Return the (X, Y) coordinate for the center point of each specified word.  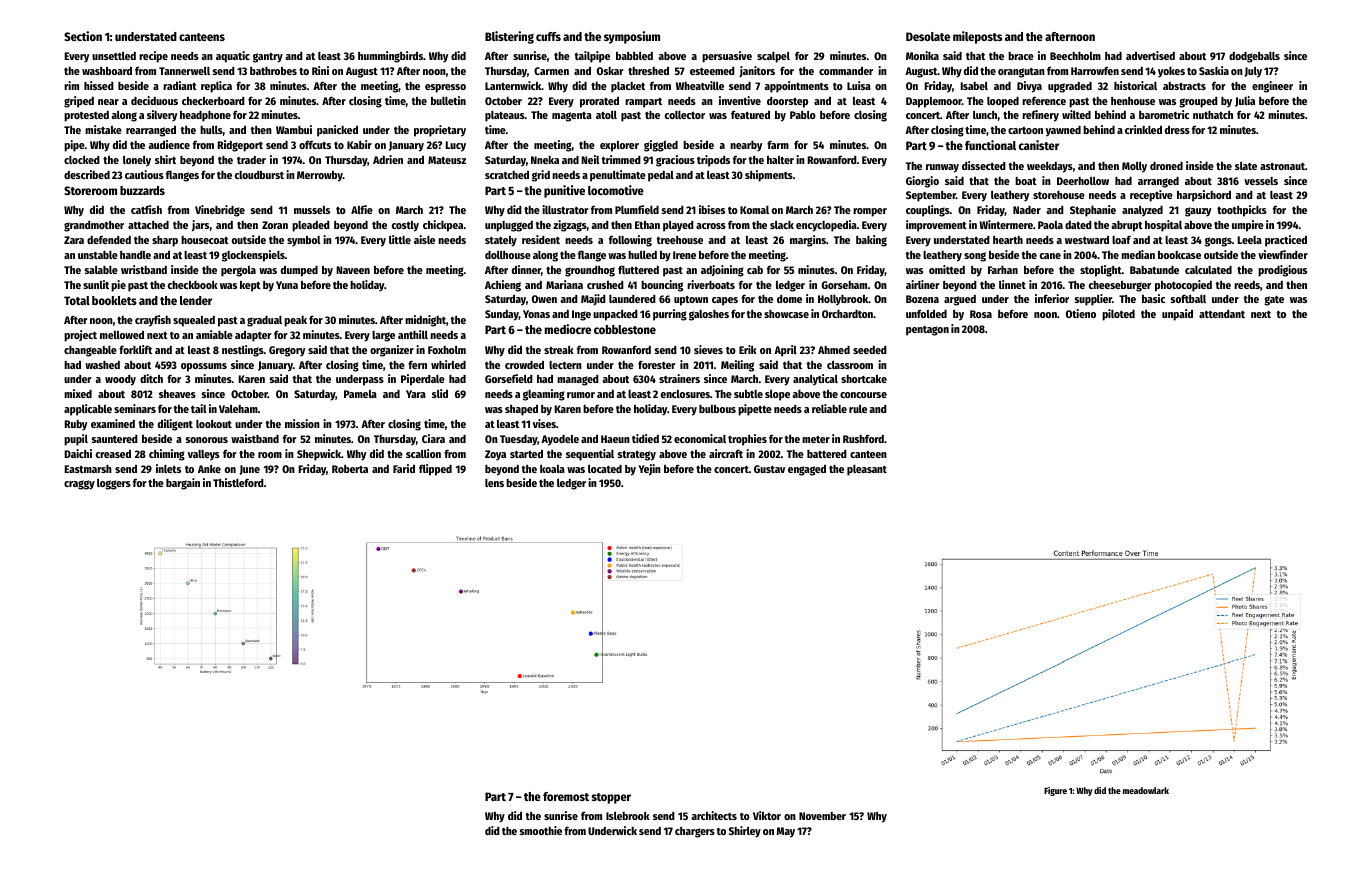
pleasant (867, 470)
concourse (863, 395)
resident (541, 239)
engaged (807, 470)
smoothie (541, 830)
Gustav (769, 469)
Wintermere (1006, 224)
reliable (829, 408)
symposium (632, 37)
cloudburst (259, 175)
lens (494, 483)
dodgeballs (1254, 57)
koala (552, 469)
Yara (416, 394)
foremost (566, 796)
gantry (268, 58)
